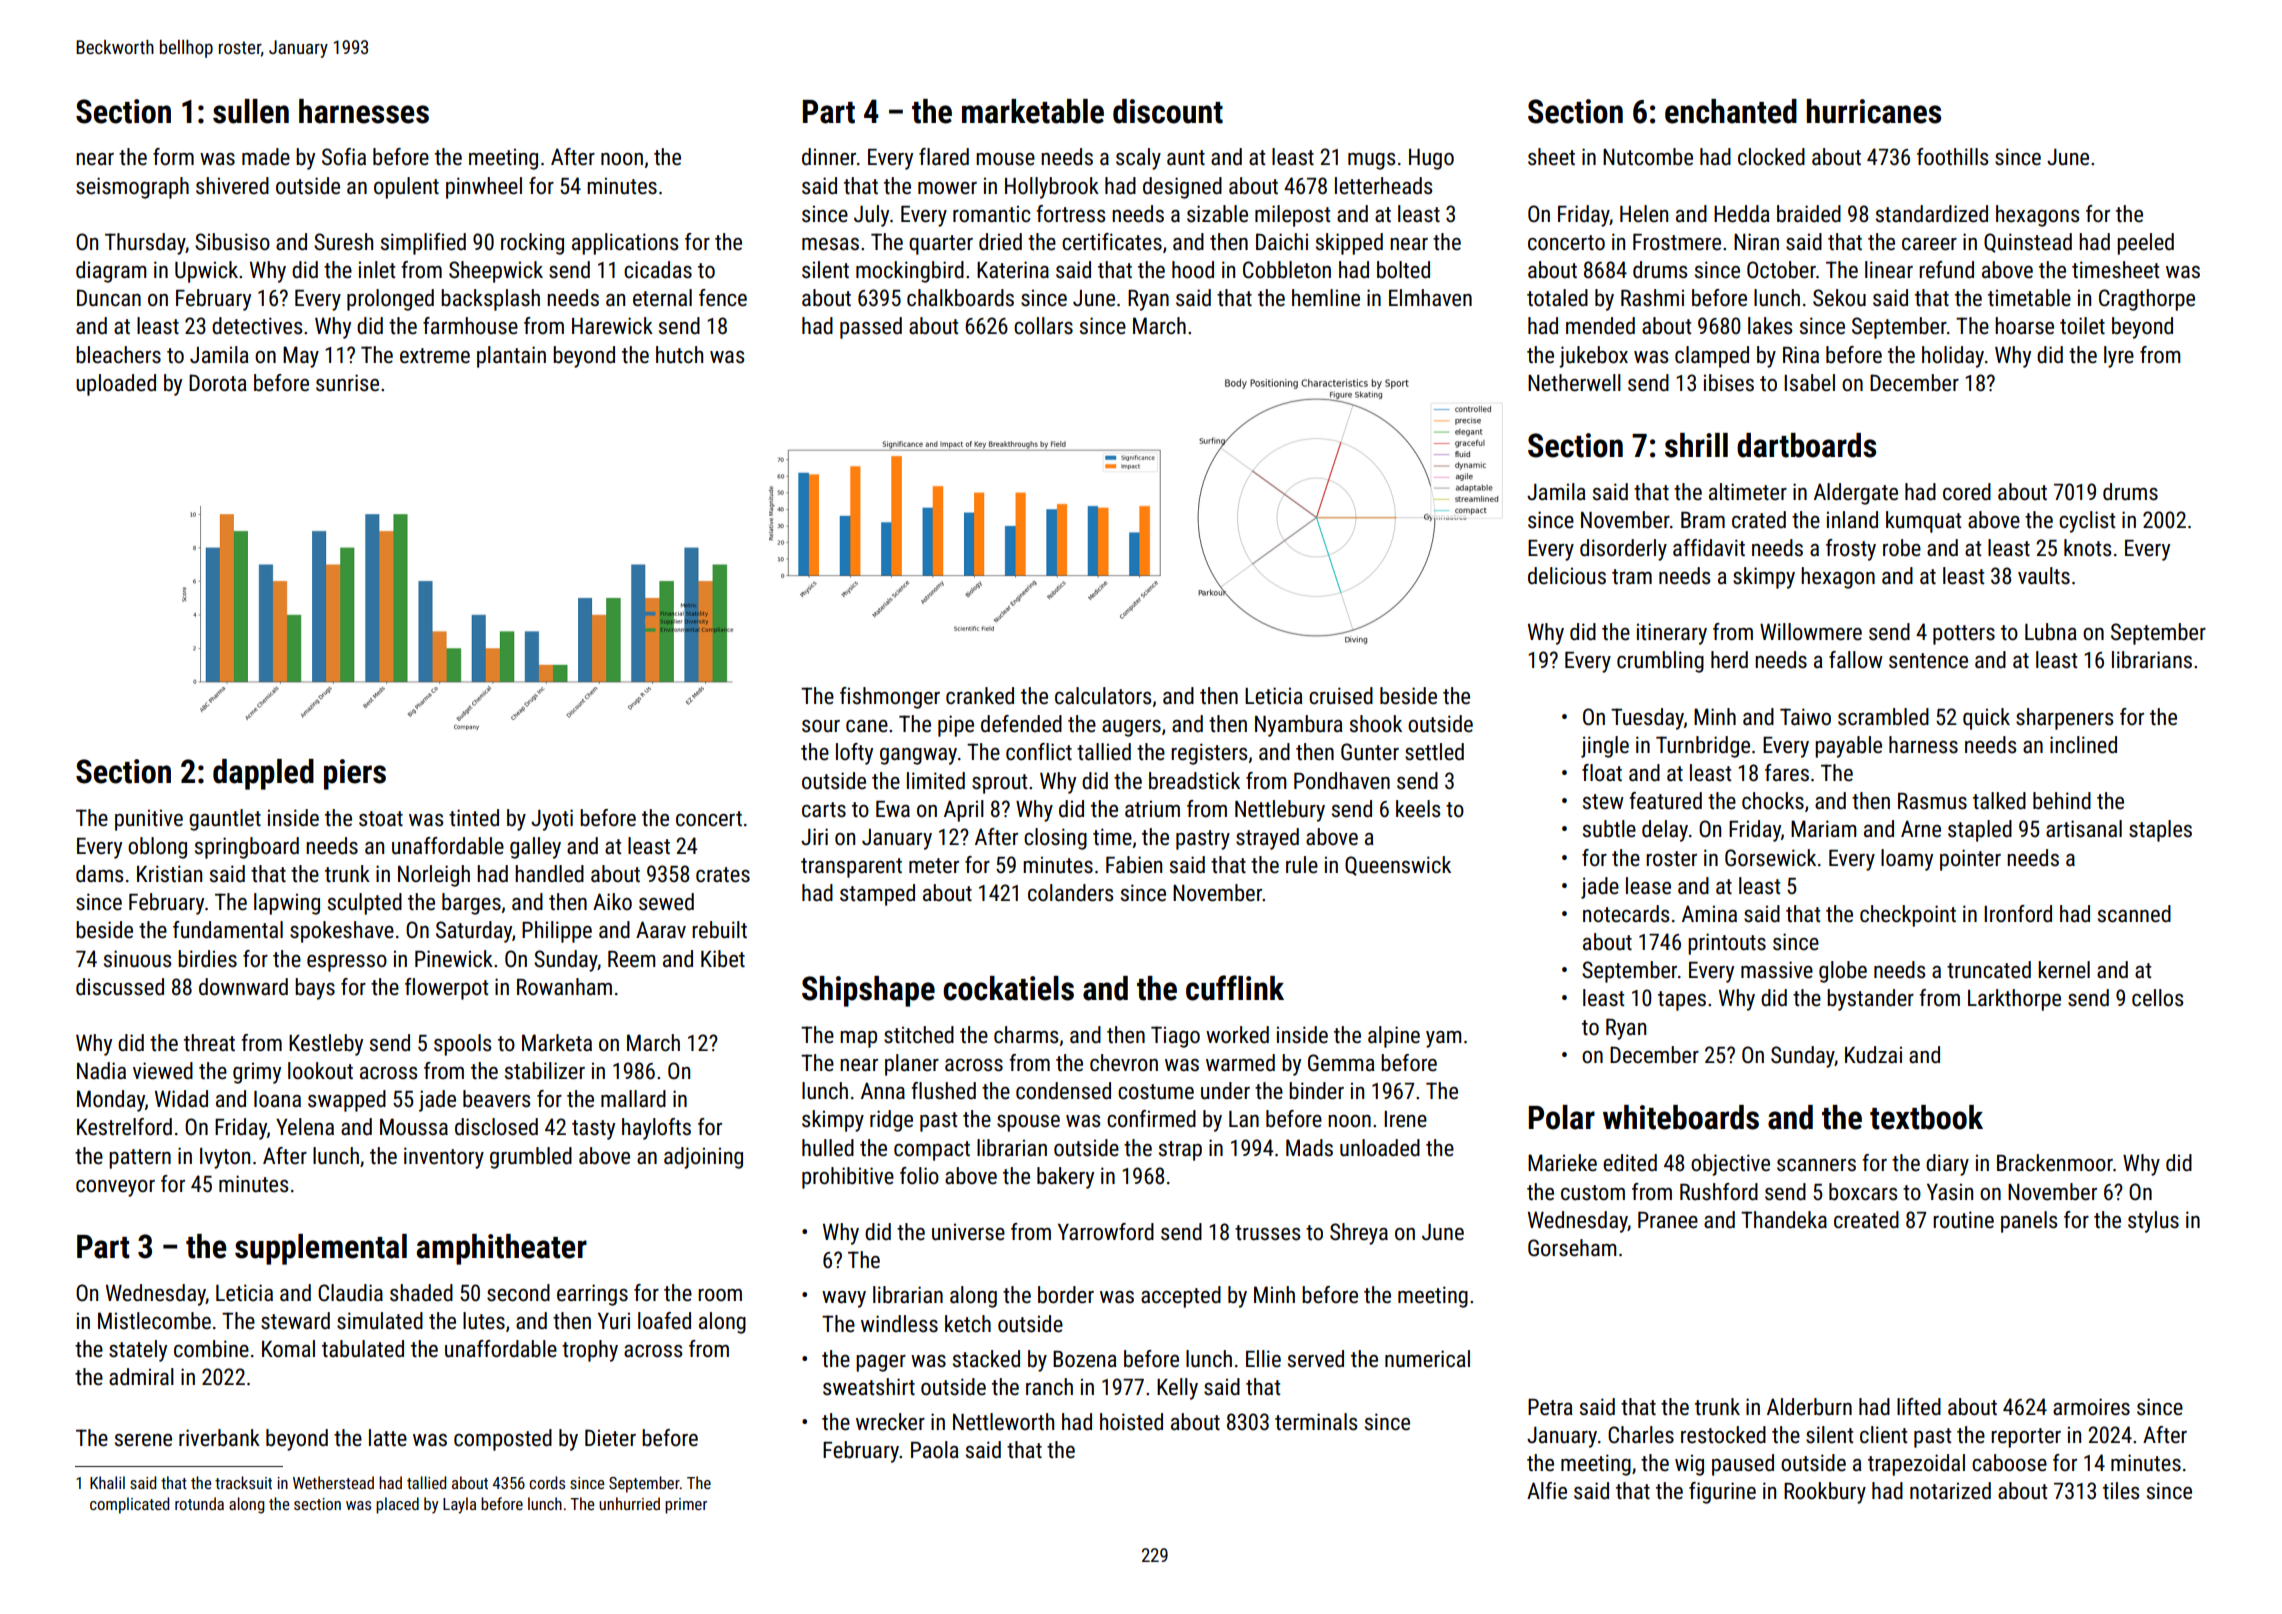  I want to click on rocking, so click(532, 244).
